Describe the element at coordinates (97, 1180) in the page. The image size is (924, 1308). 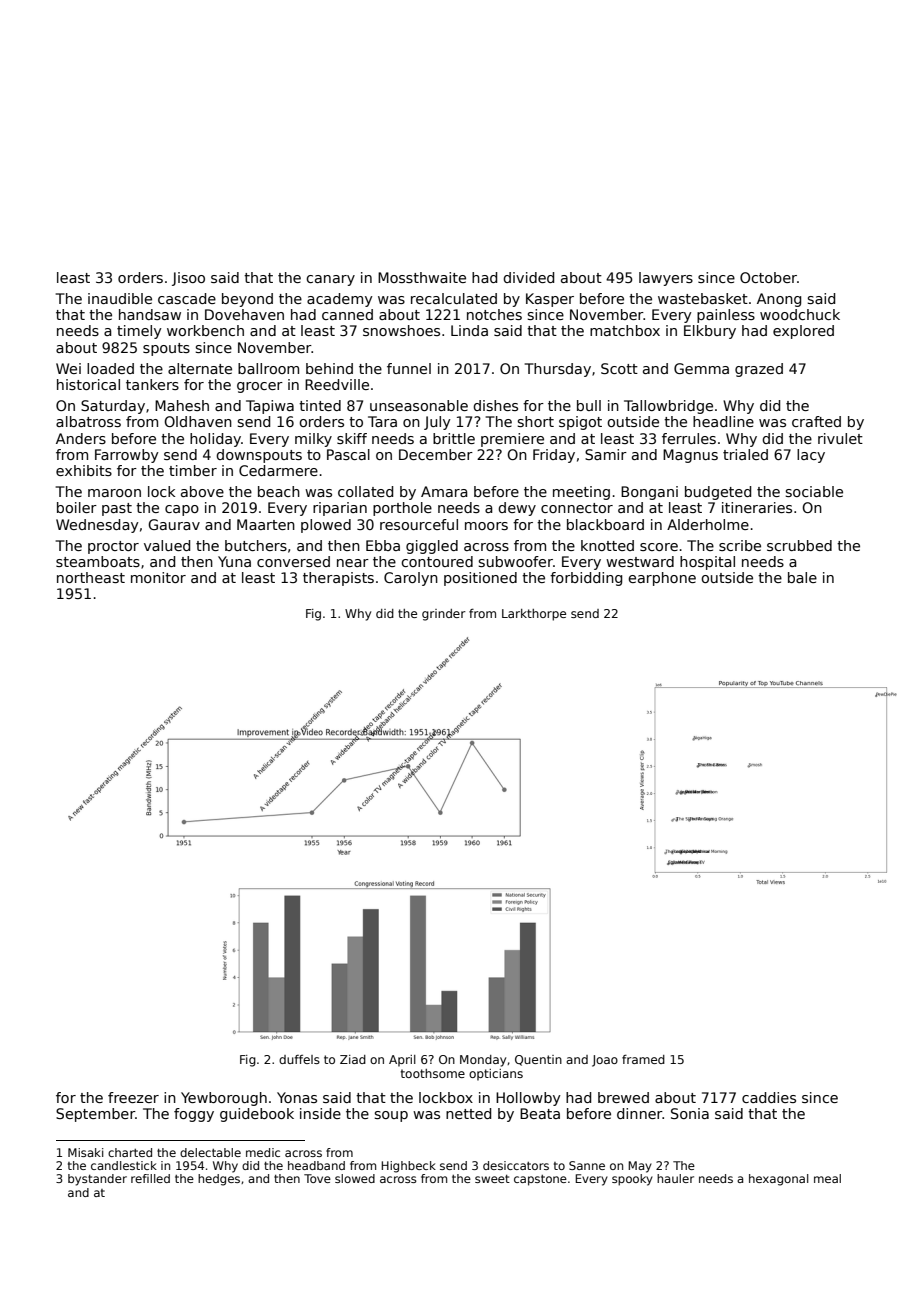
I see `bystander` at that location.
